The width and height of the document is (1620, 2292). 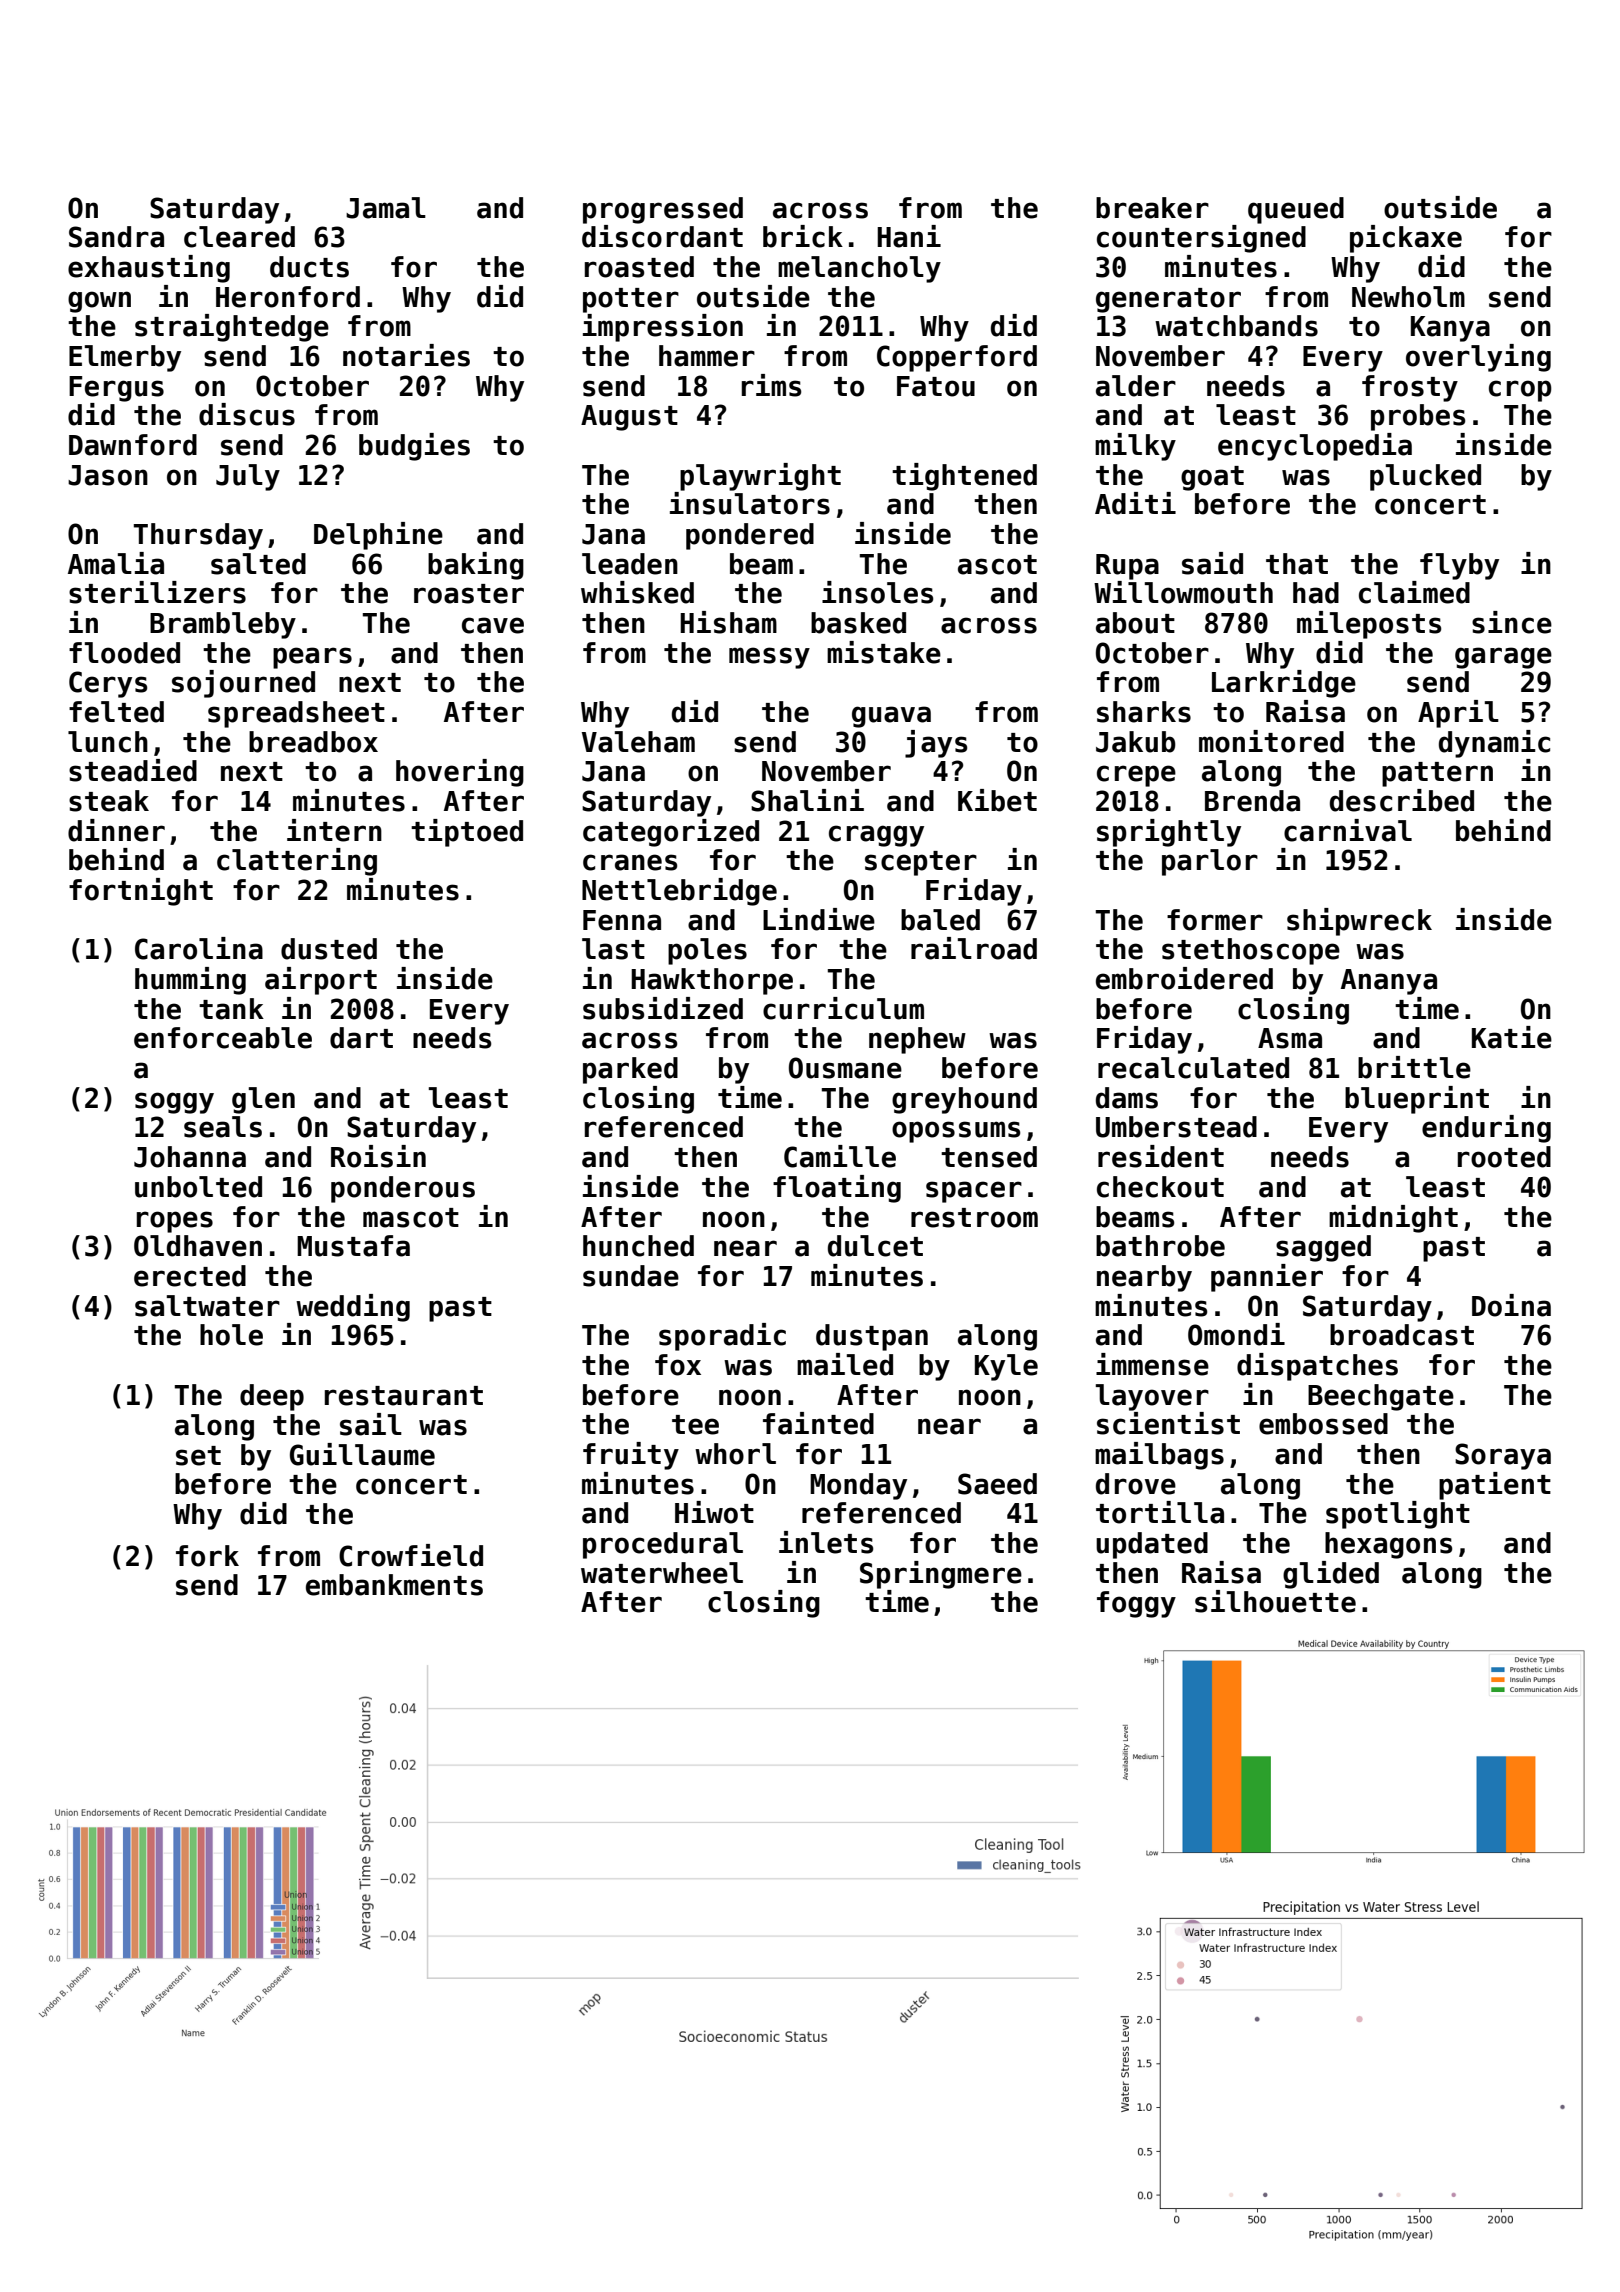 I want to click on Hisham, so click(x=728, y=622).
